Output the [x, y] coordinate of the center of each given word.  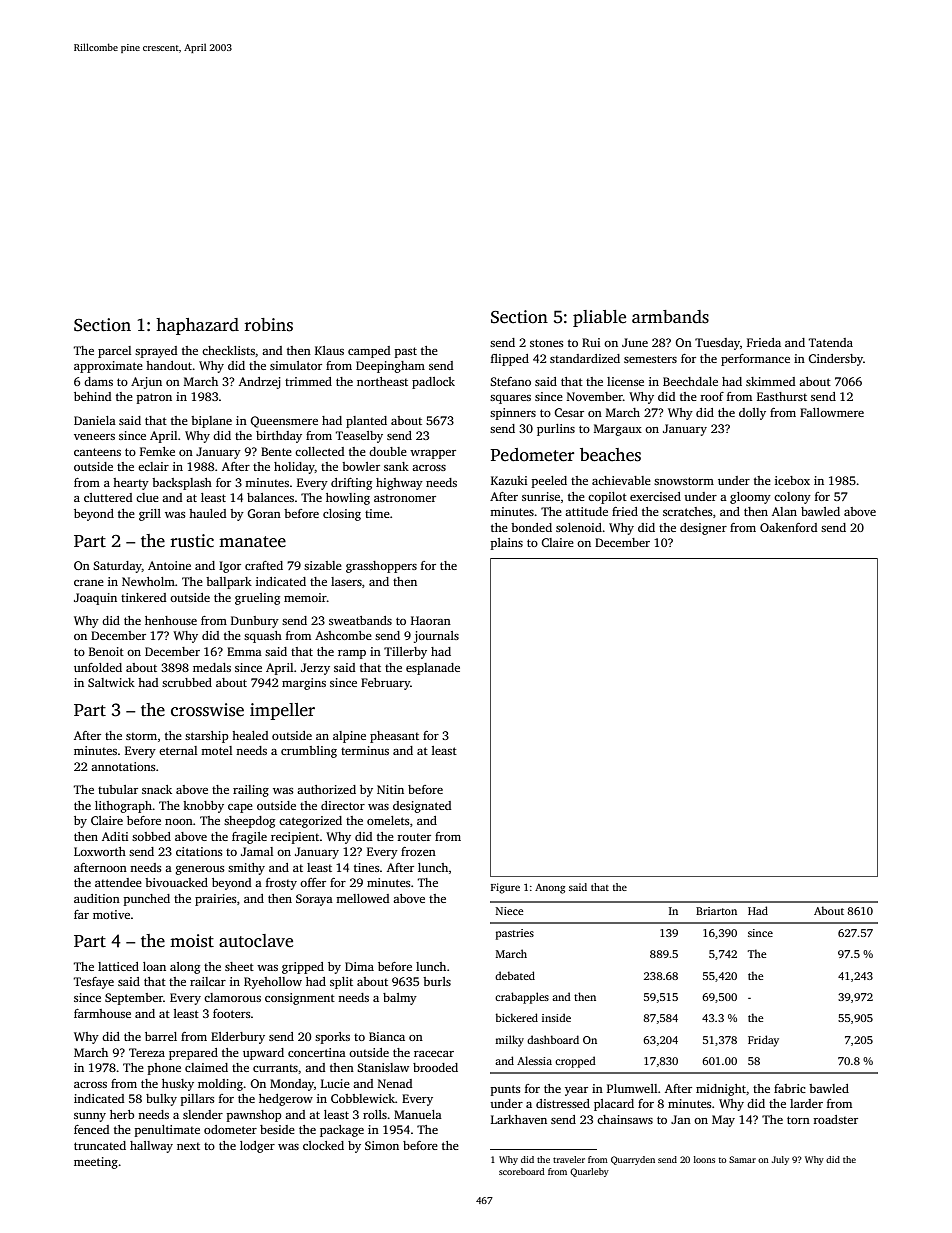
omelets [388, 820]
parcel [114, 352]
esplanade [433, 669]
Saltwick [111, 682]
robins [269, 325]
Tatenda [831, 342]
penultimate [167, 1131]
